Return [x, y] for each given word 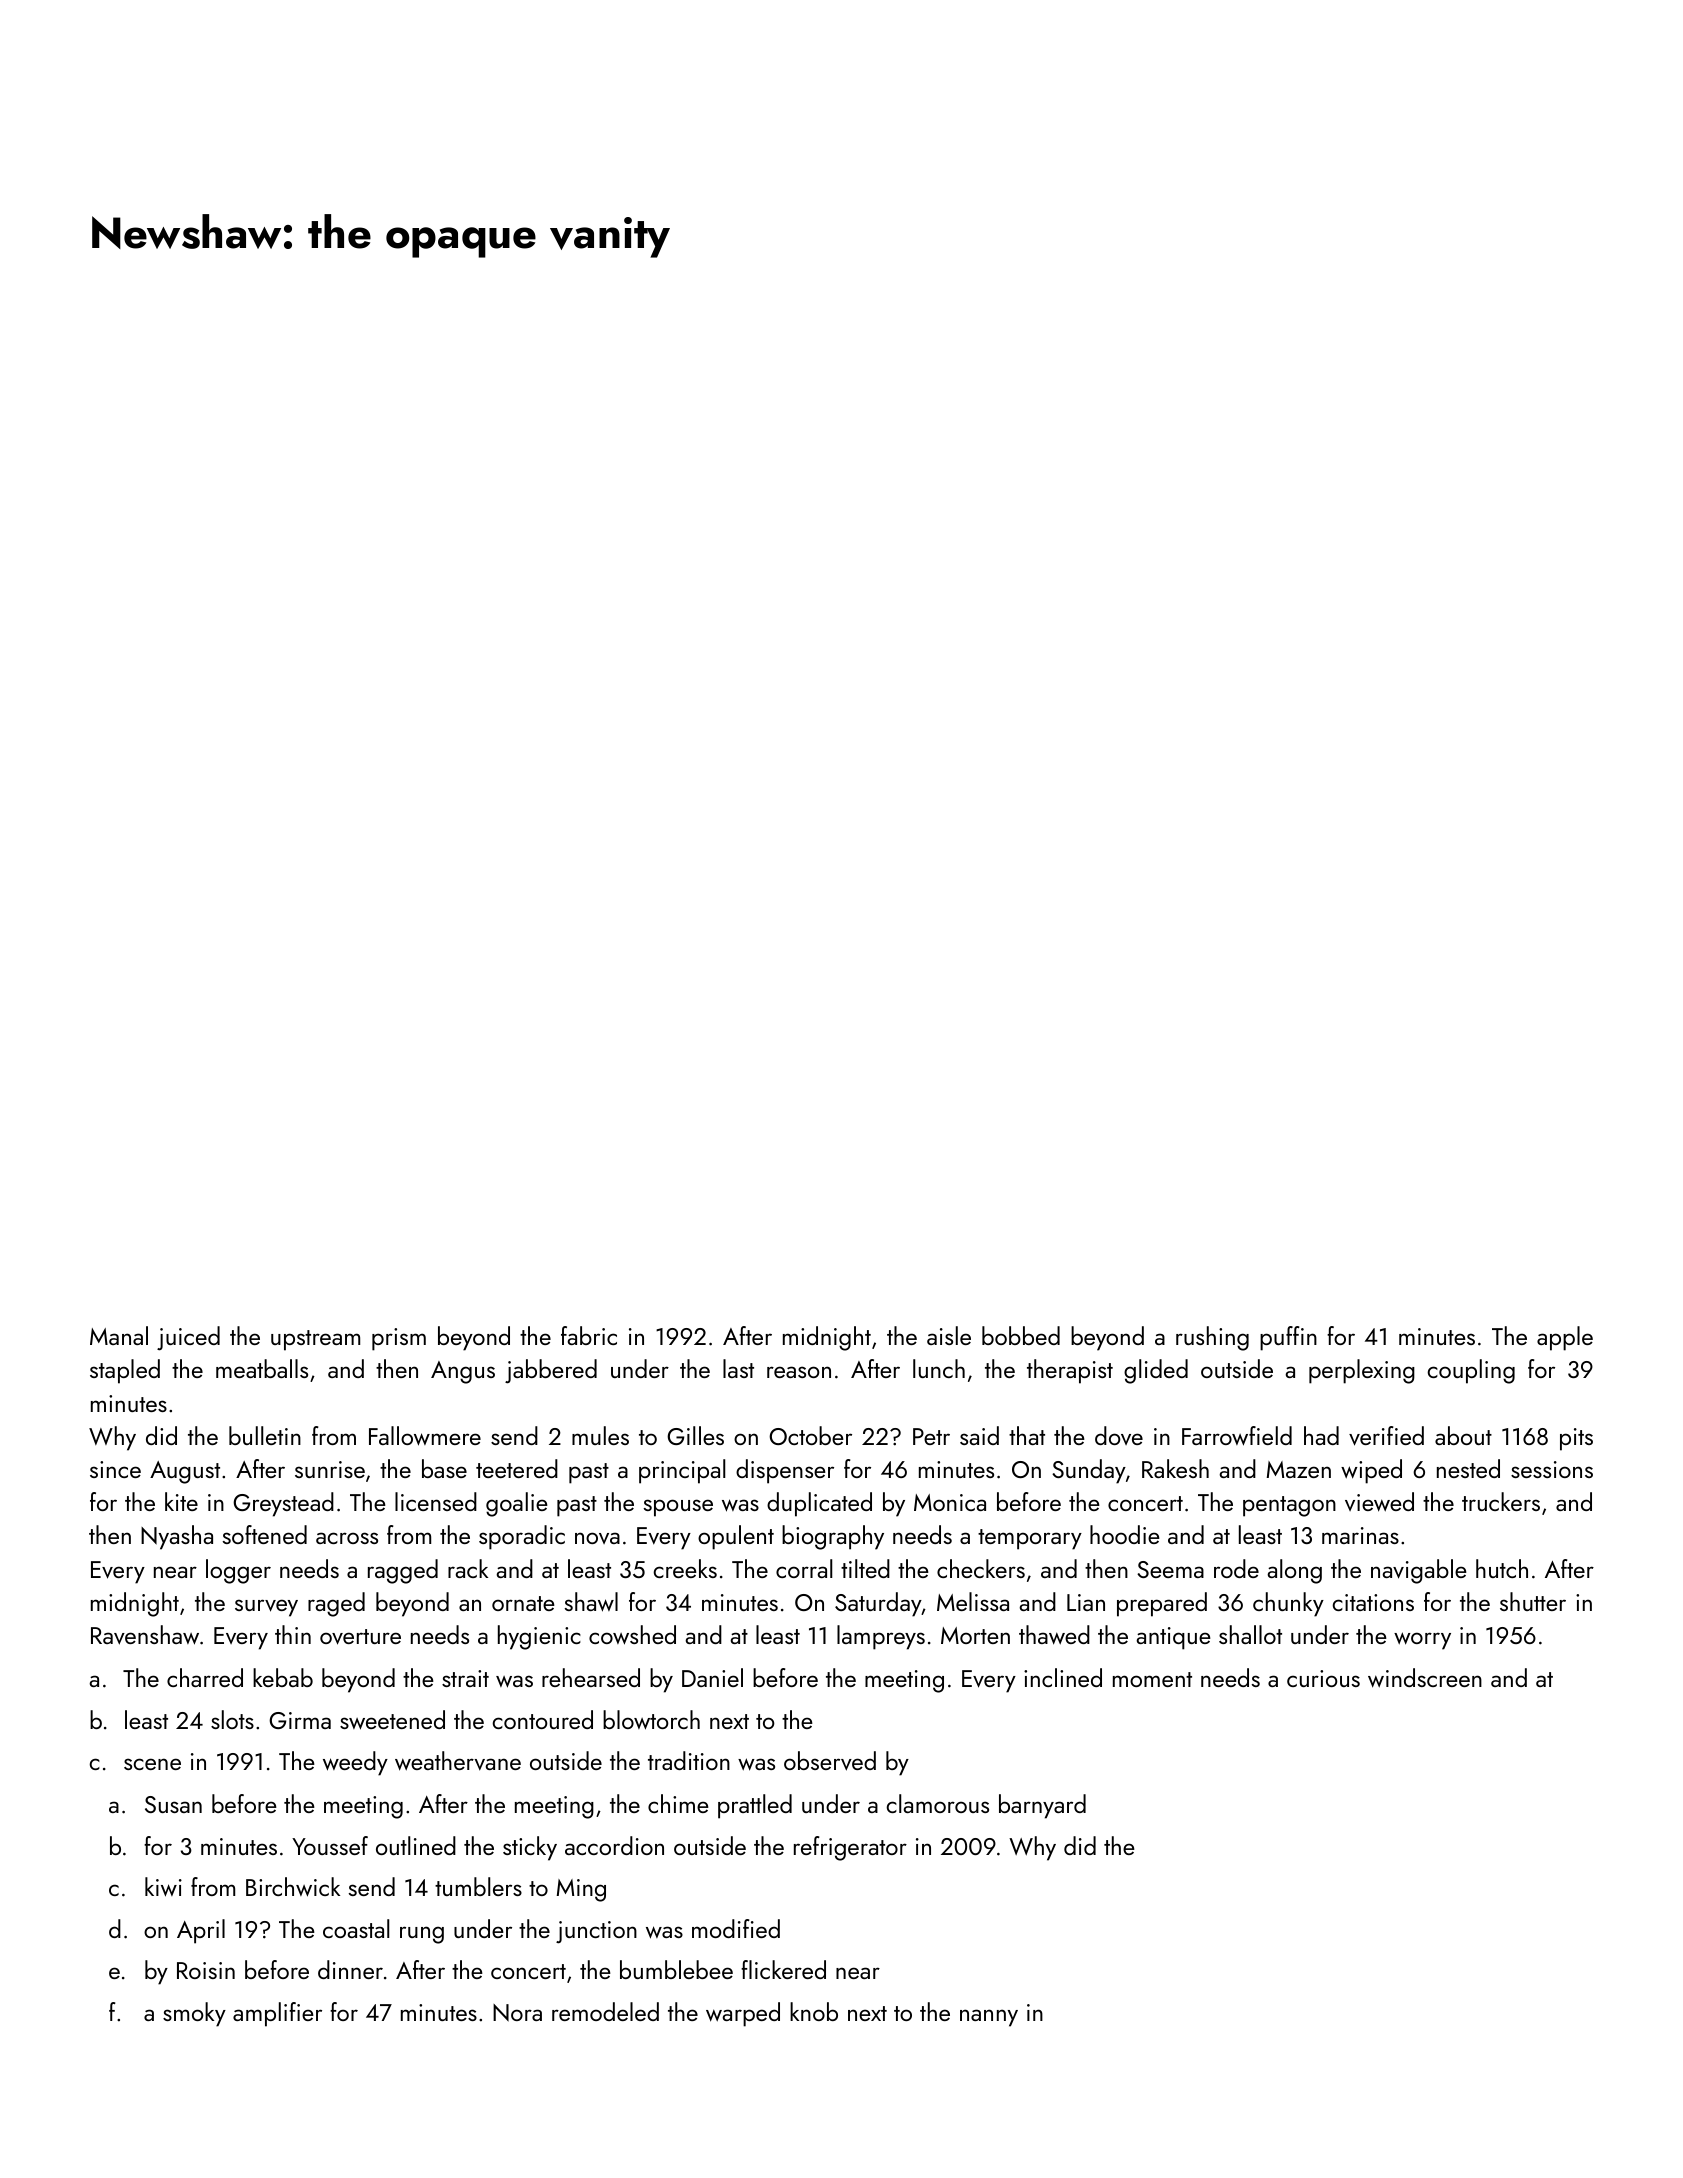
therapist [1070, 1371]
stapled [125, 1371]
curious [1323, 1678]
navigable [1419, 1571]
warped [743, 2014]
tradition [689, 1760]
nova [597, 1538]
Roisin [206, 1970]
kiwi [163, 1887]
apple [1565, 1338]
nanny [989, 2018]
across [347, 1538]
